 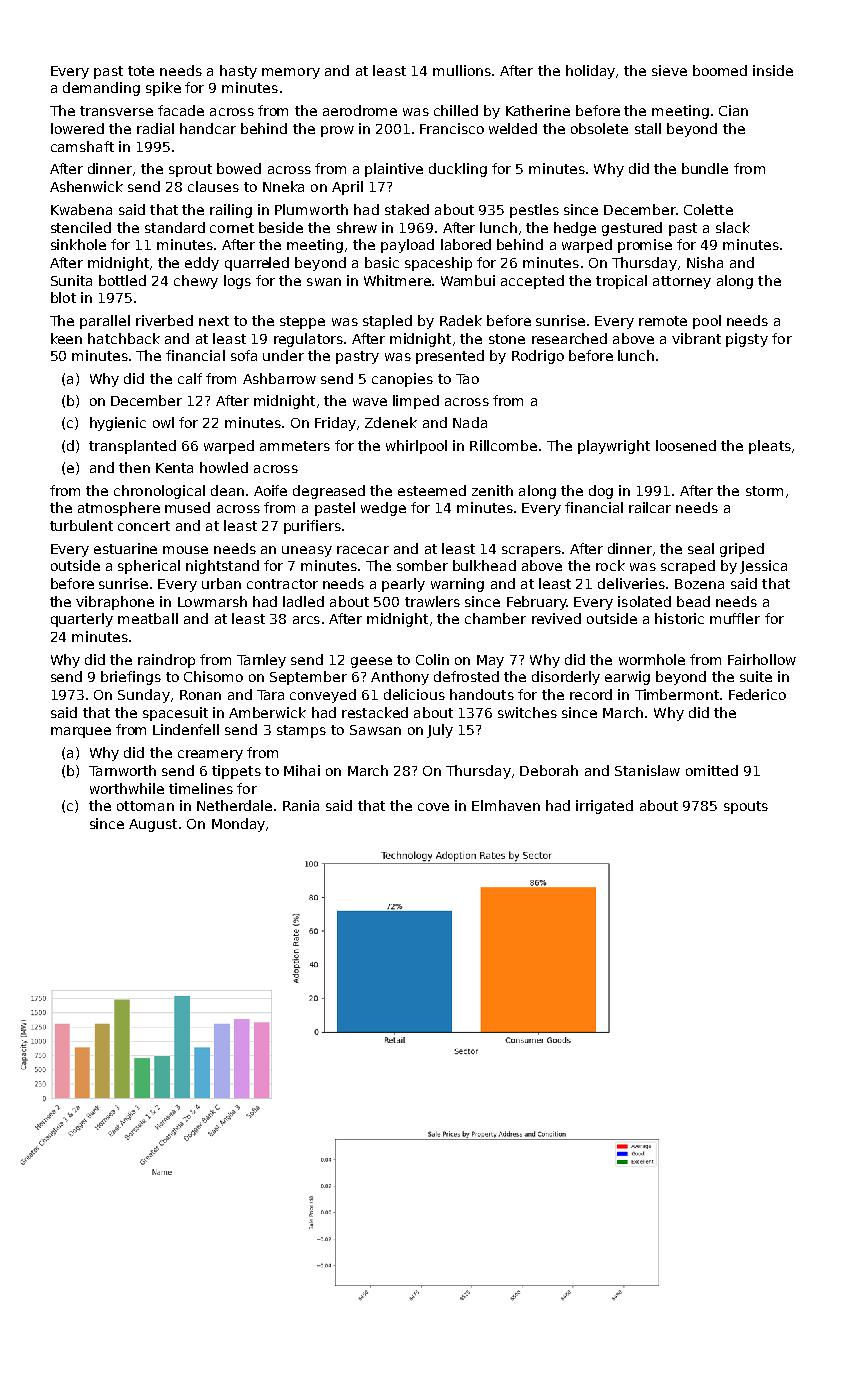 What do you see at coordinates (747, 340) in the screenshot?
I see `pigsty` at bounding box center [747, 340].
